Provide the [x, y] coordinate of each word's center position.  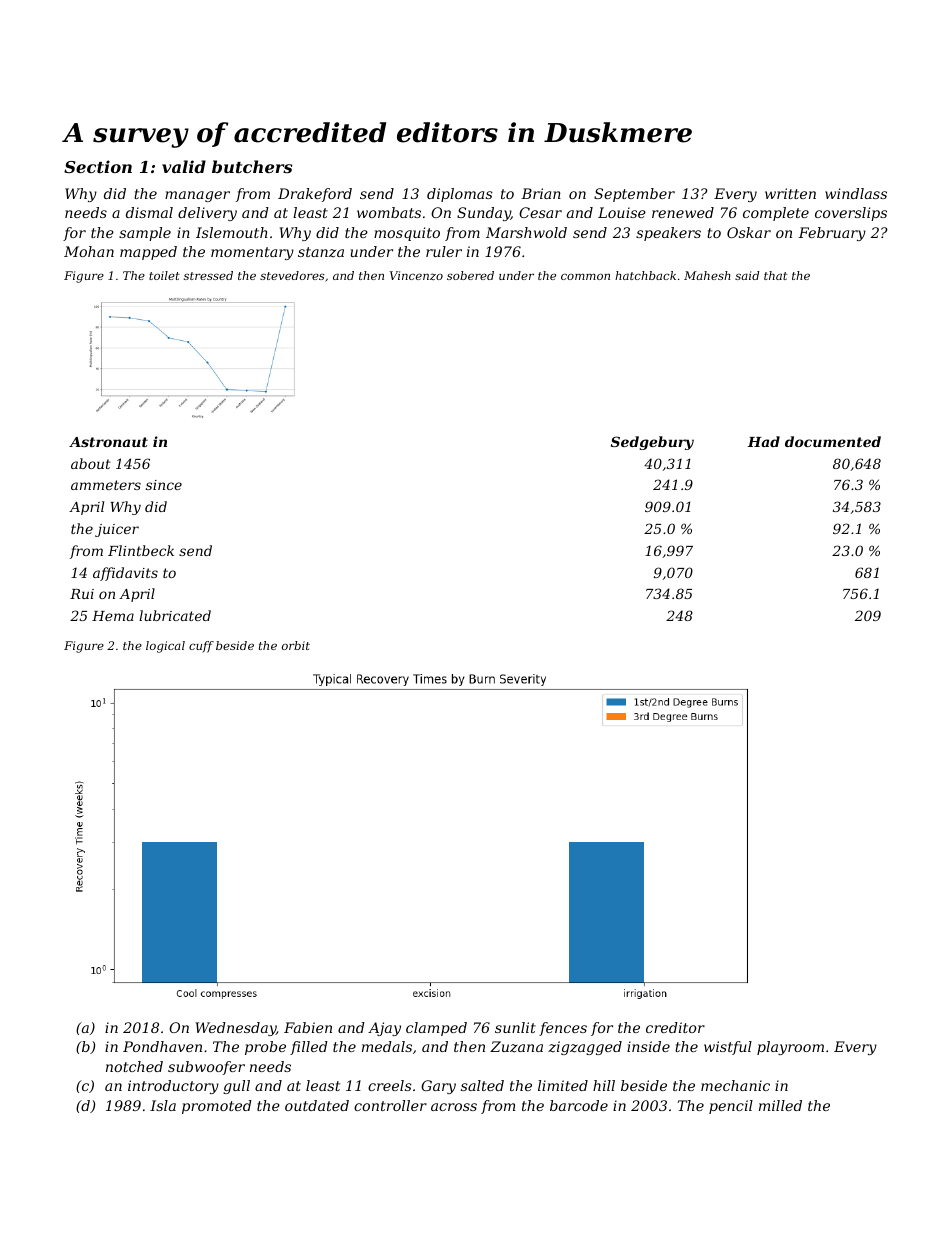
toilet [164, 275]
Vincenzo [416, 275]
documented [833, 441]
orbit [296, 645]
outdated [317, 1105]
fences [563, 1029]
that [775, 275]
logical [165, 647]
